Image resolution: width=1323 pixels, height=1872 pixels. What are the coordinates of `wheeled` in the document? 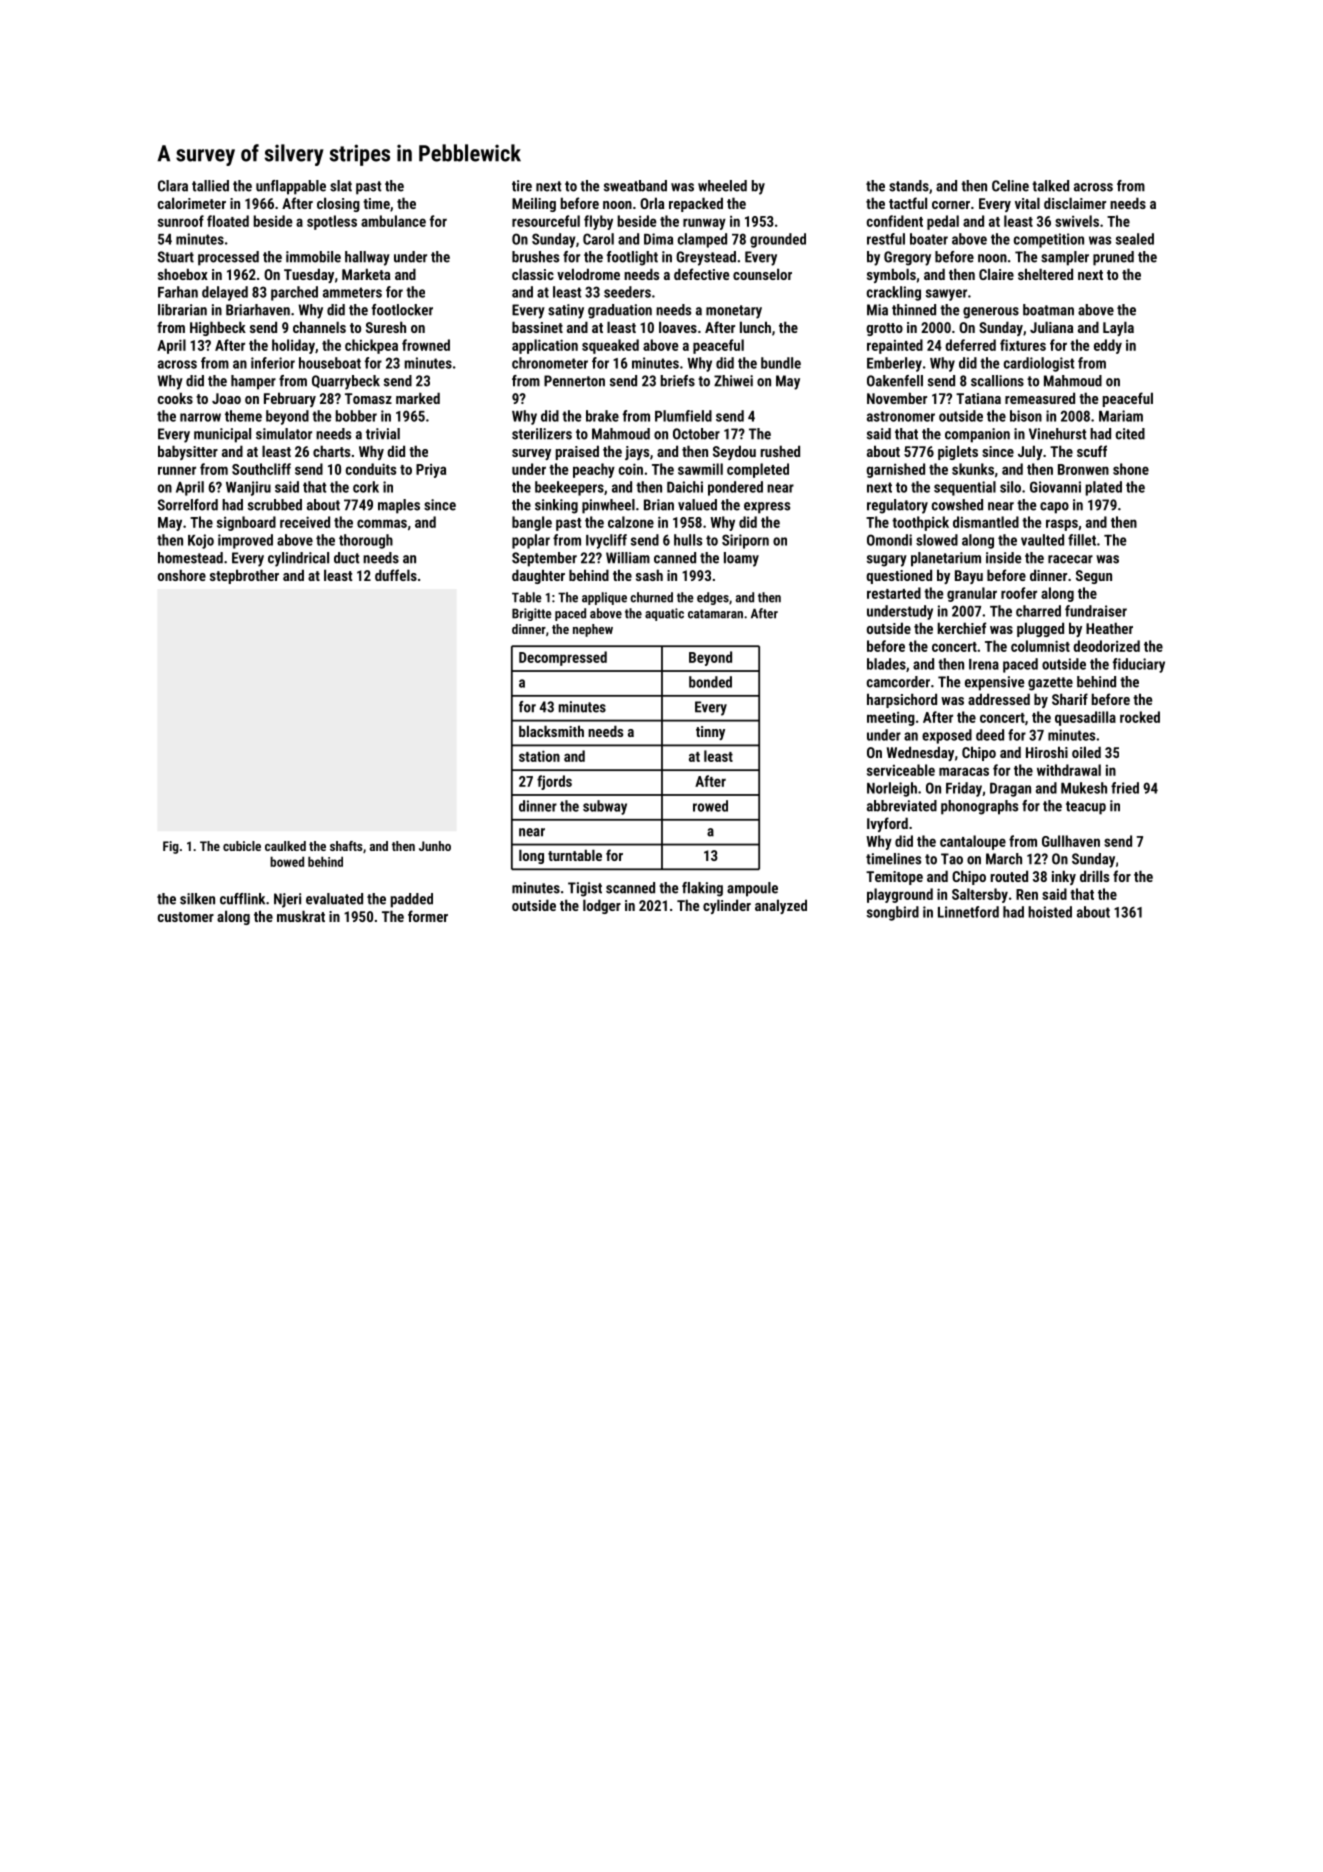 It's located at (722, 186).
